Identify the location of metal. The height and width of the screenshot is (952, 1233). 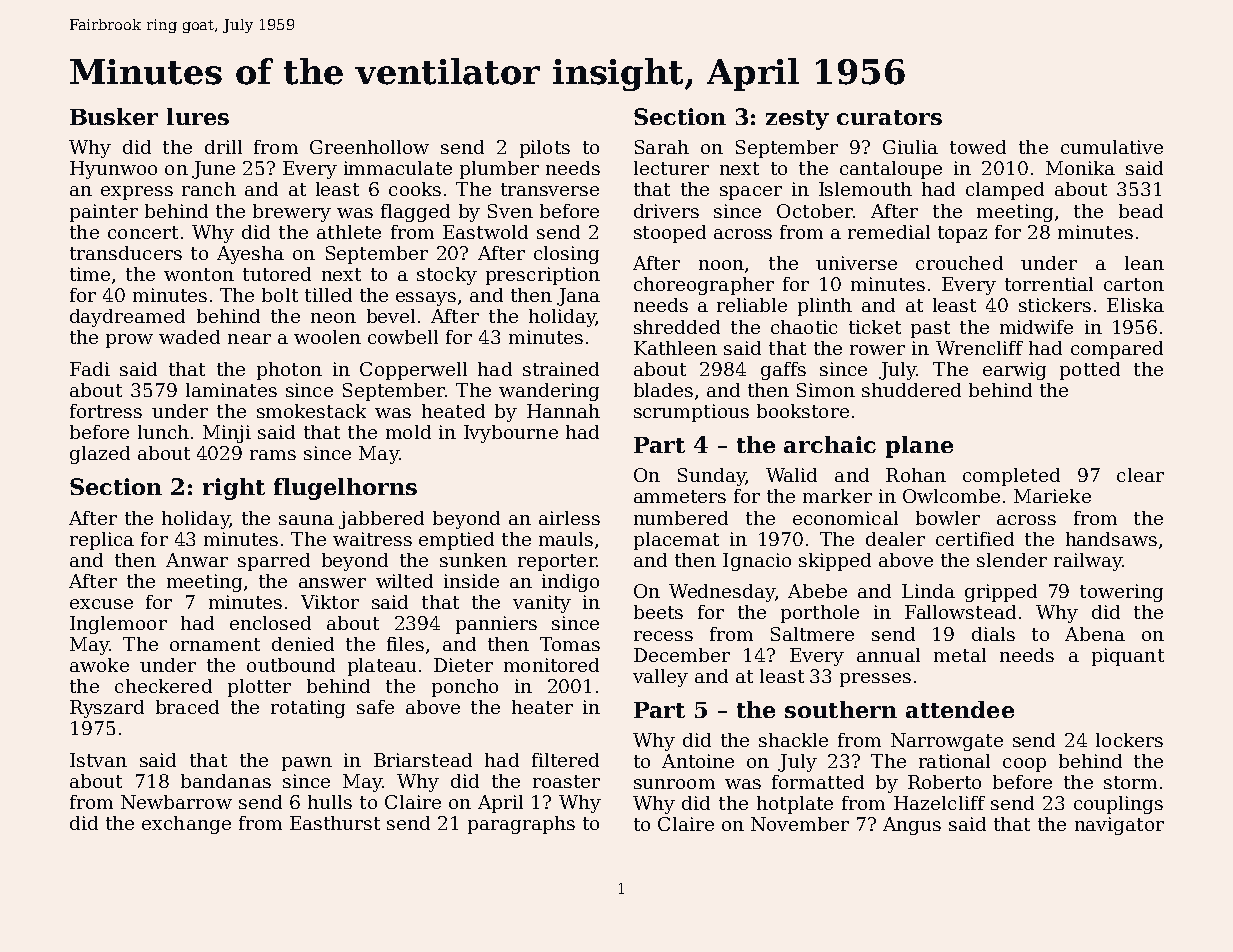
(960, 655).
